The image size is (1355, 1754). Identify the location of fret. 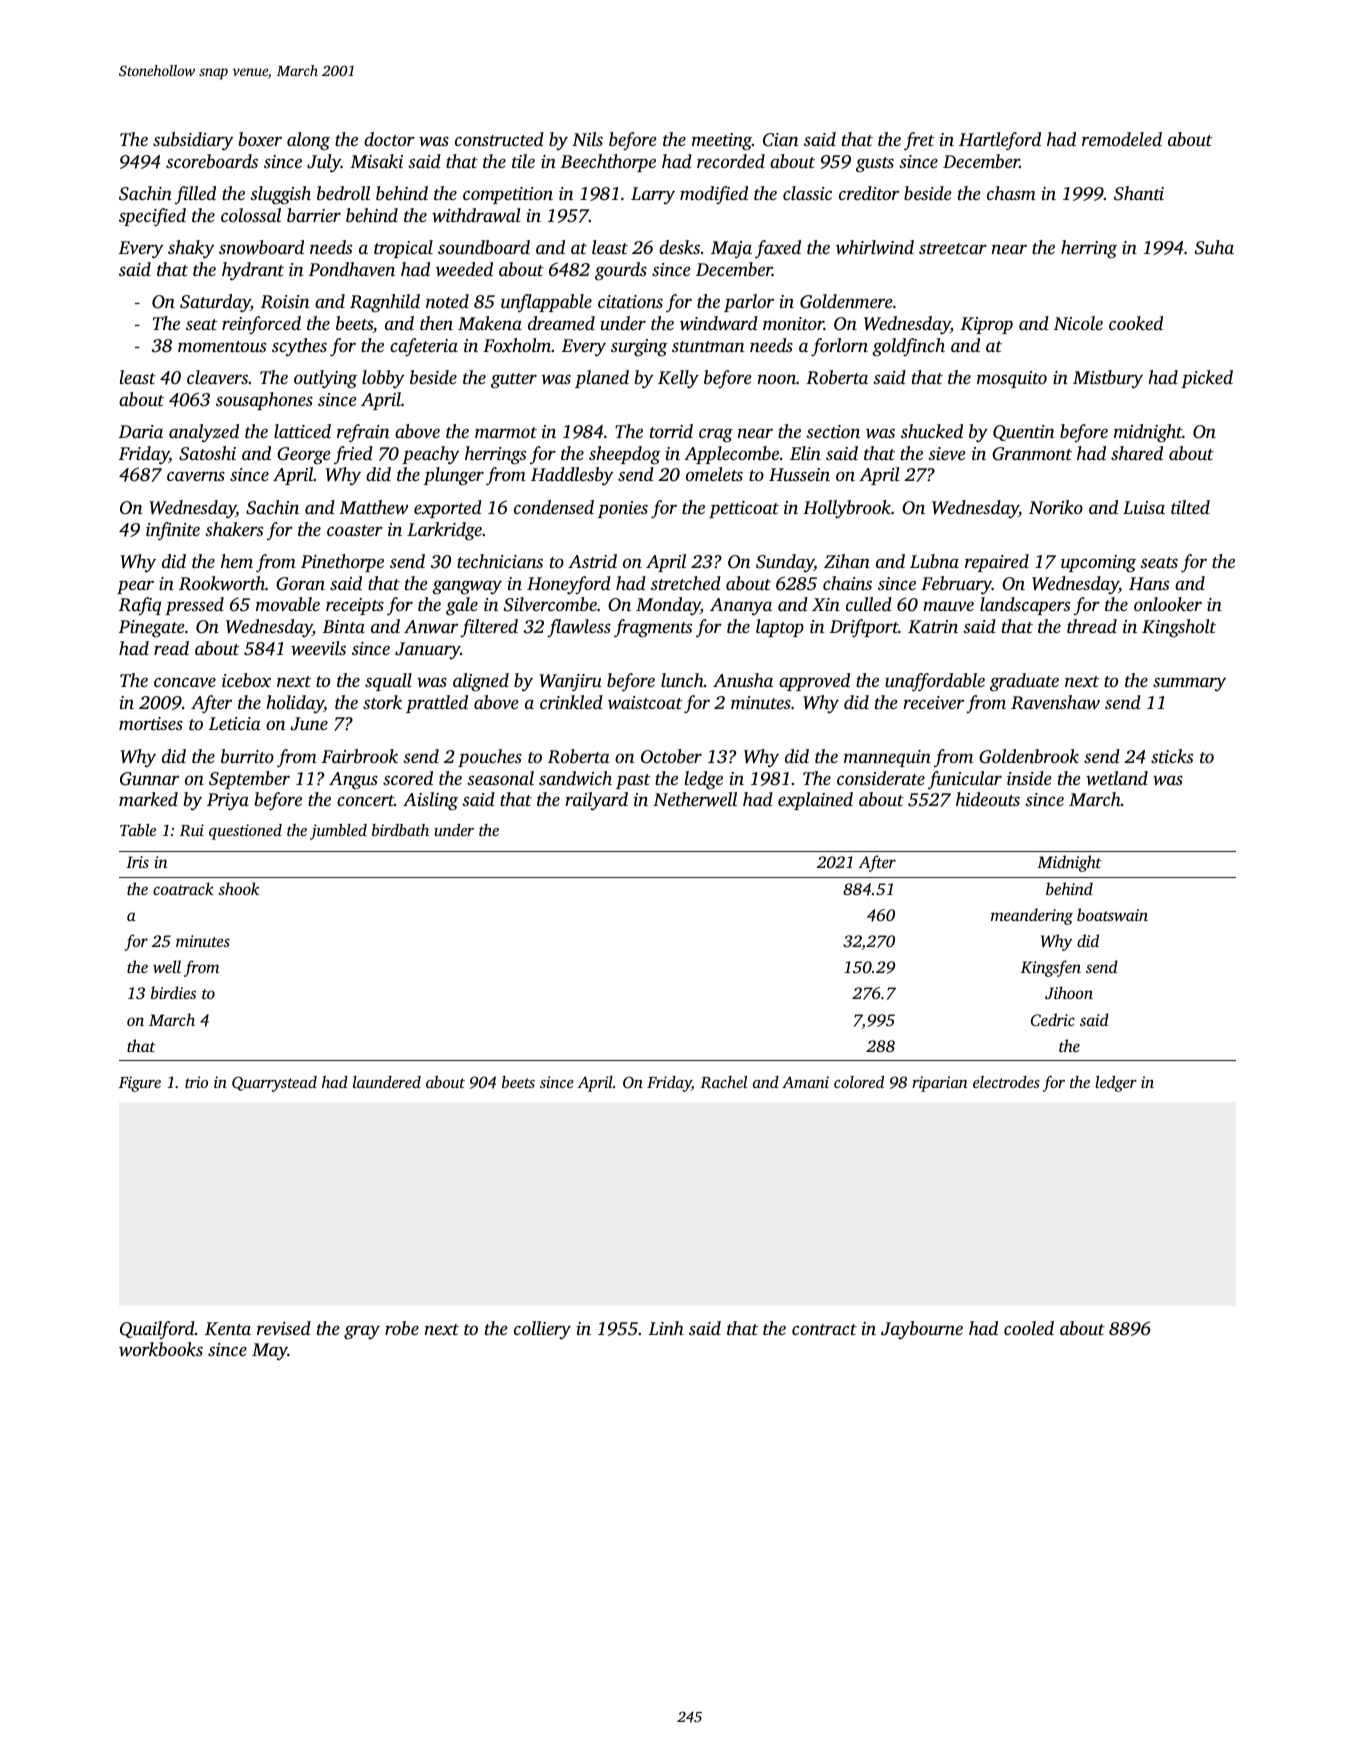
(919, 141).
